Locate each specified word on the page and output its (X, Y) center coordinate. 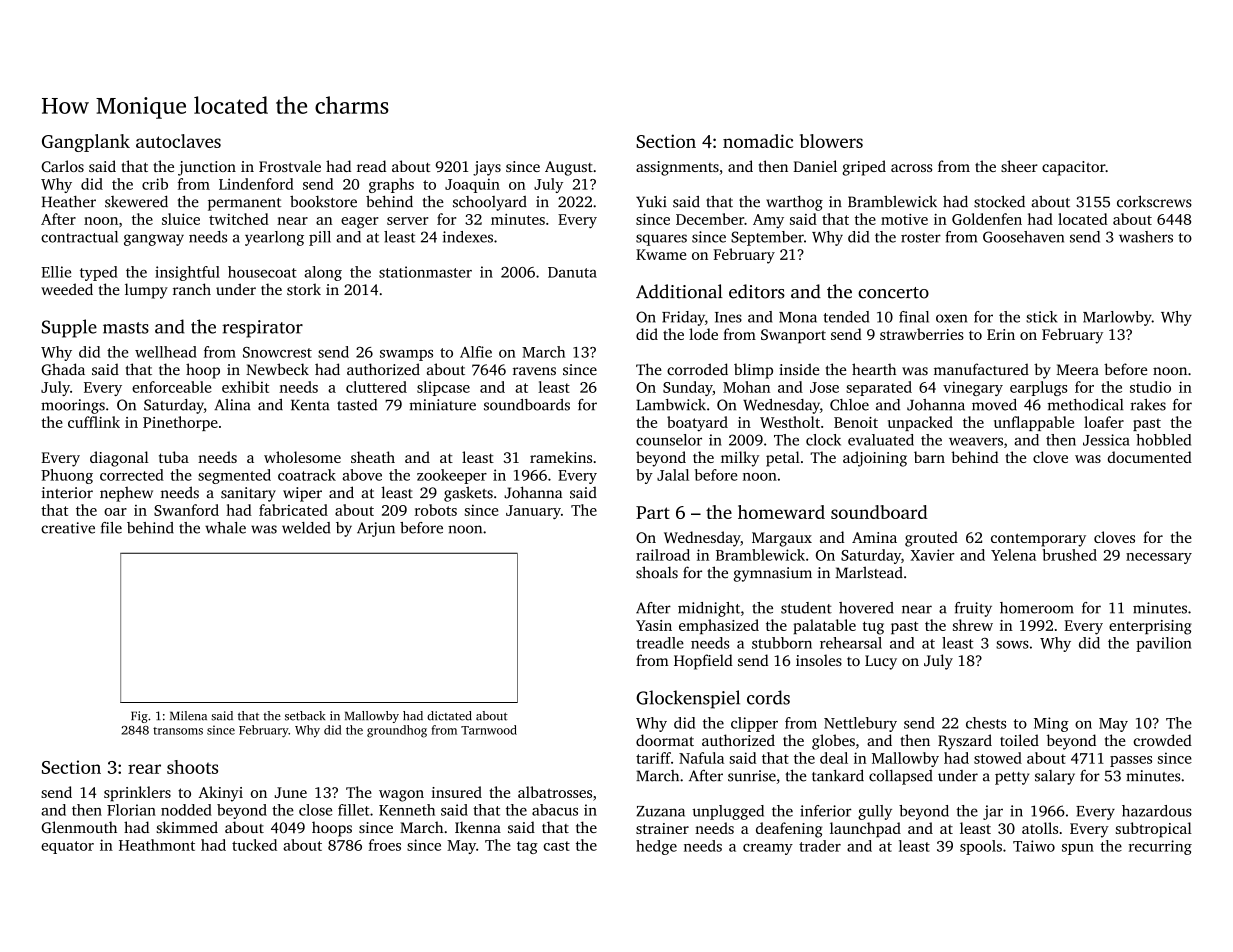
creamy (768, 849)
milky (740, 459)
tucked (254, 845)
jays (487, 168)
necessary (1159, 558)
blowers (831, 141)
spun (1078, 849)
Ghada (63, 369)
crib (155, 184)
